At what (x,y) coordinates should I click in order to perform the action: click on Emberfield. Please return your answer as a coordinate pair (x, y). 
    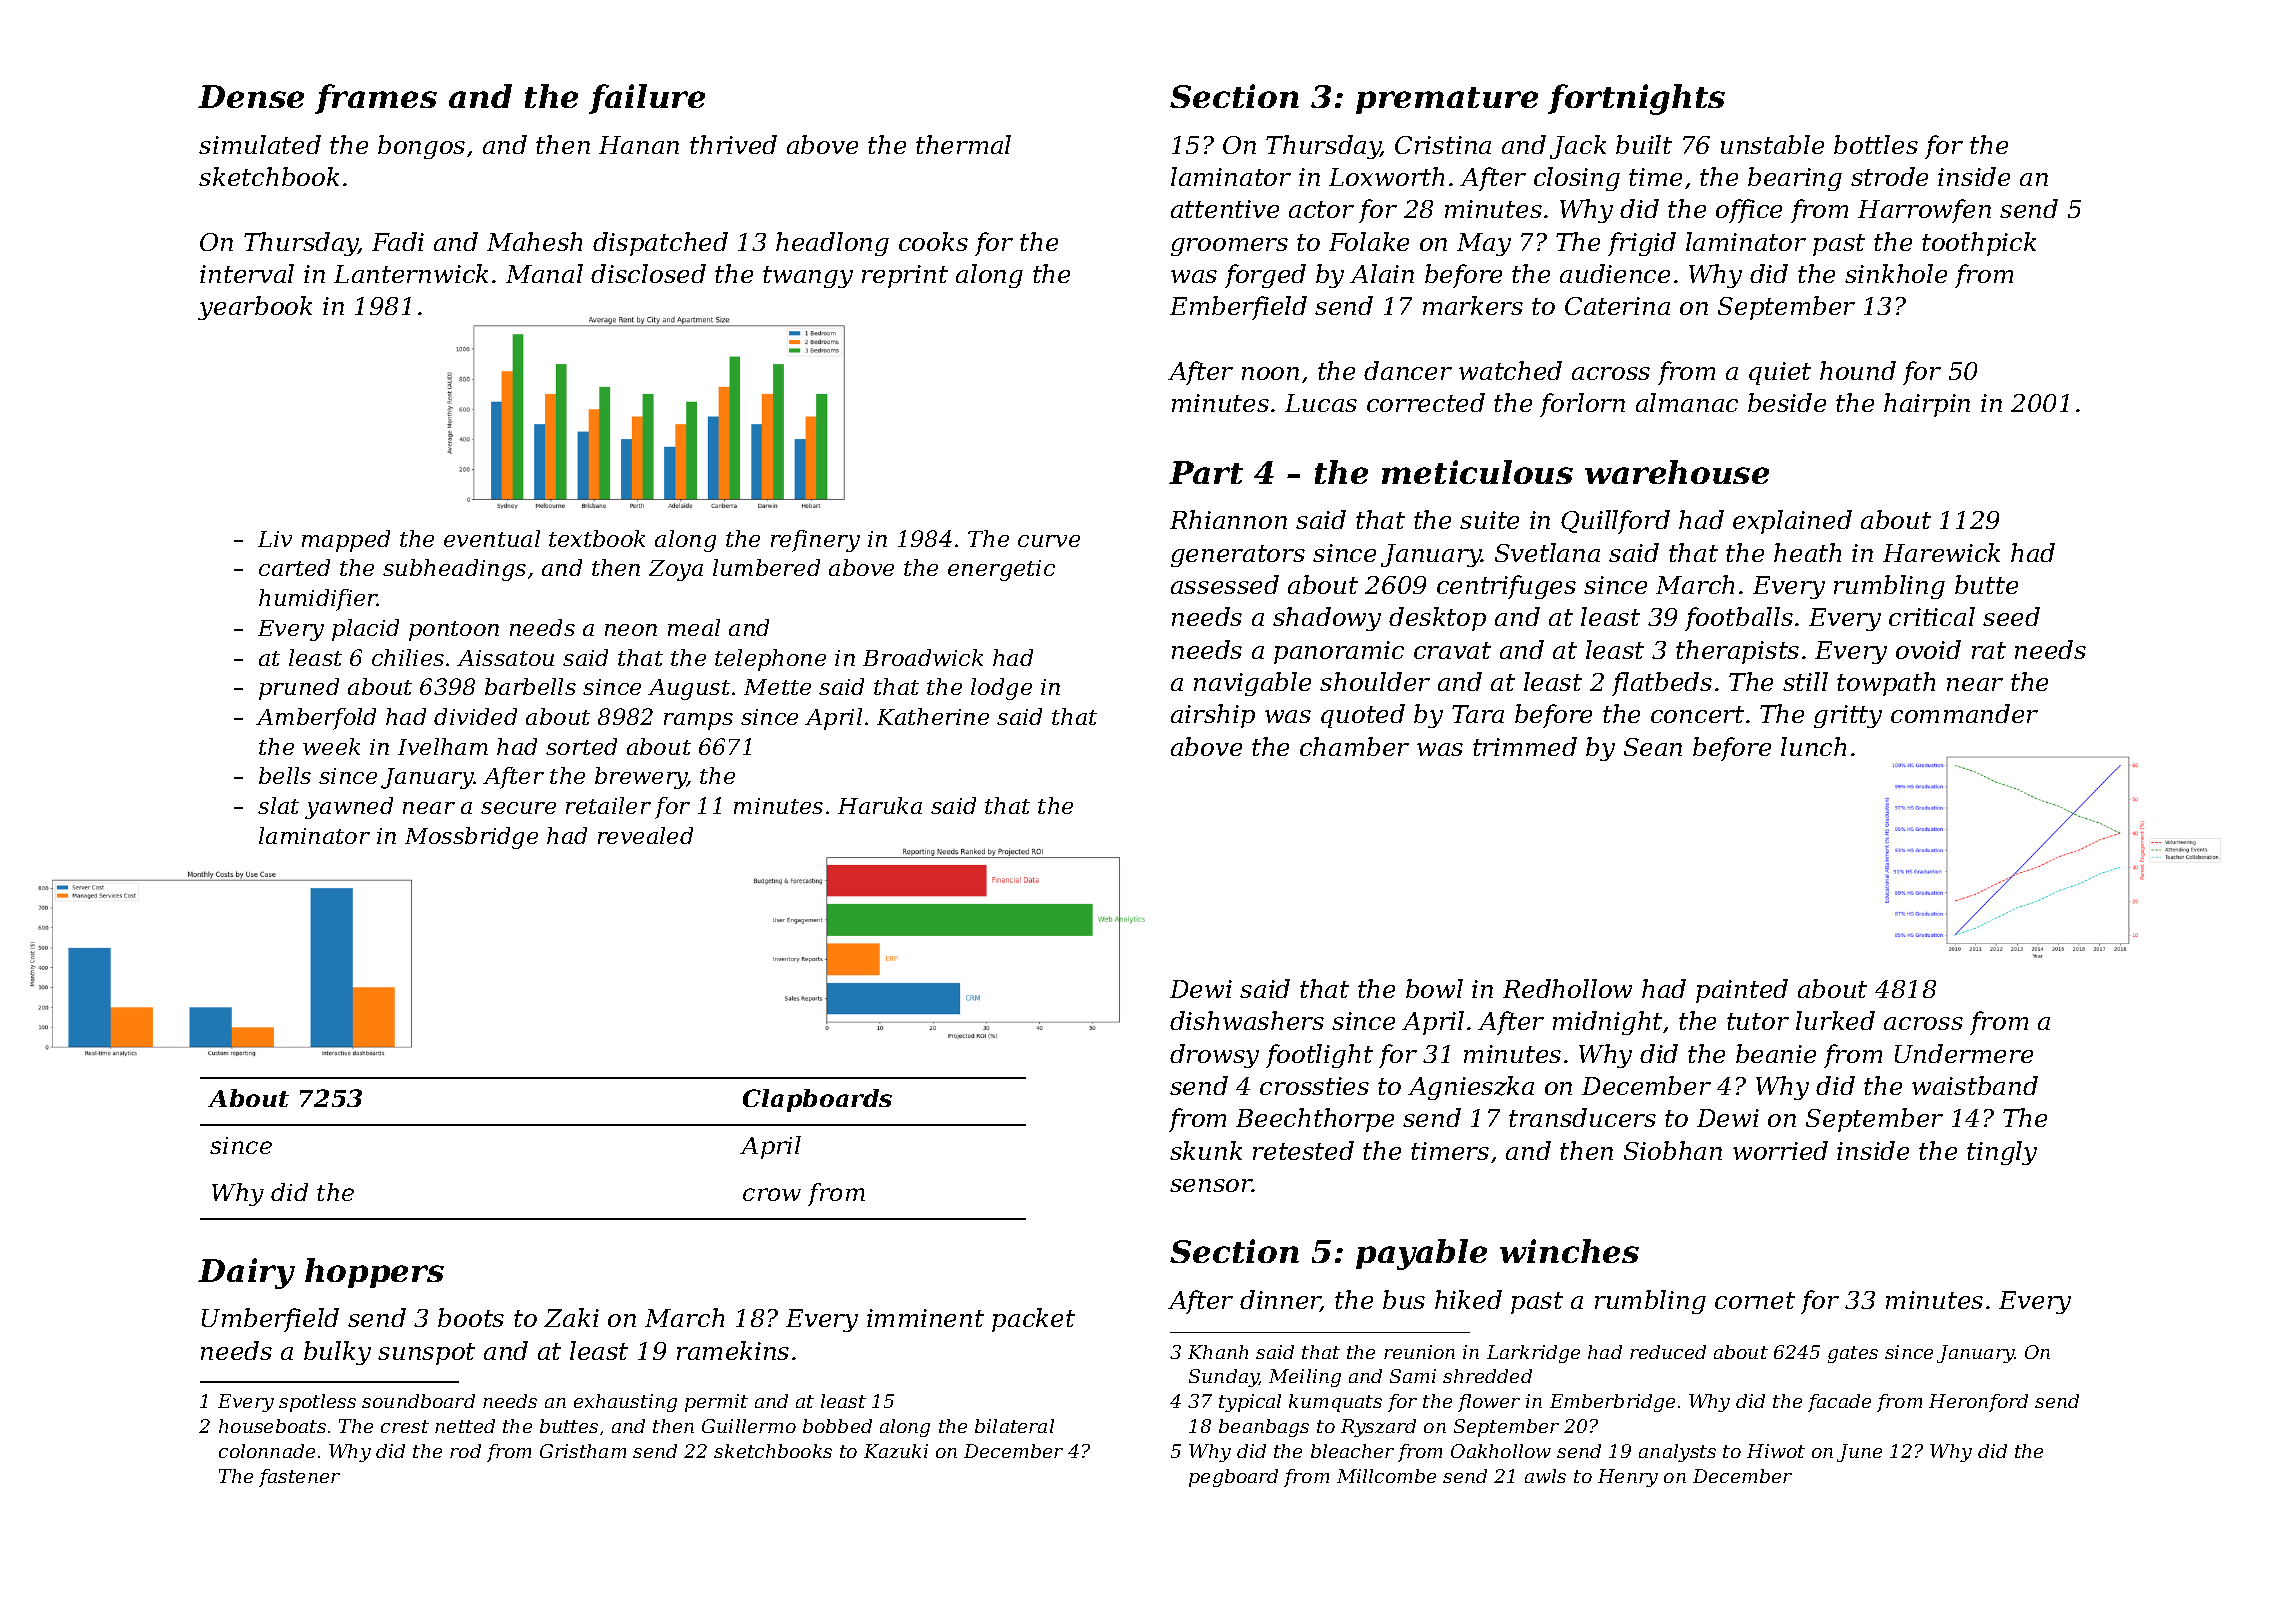
    Looking at the image, I should click on (1238, 308).
